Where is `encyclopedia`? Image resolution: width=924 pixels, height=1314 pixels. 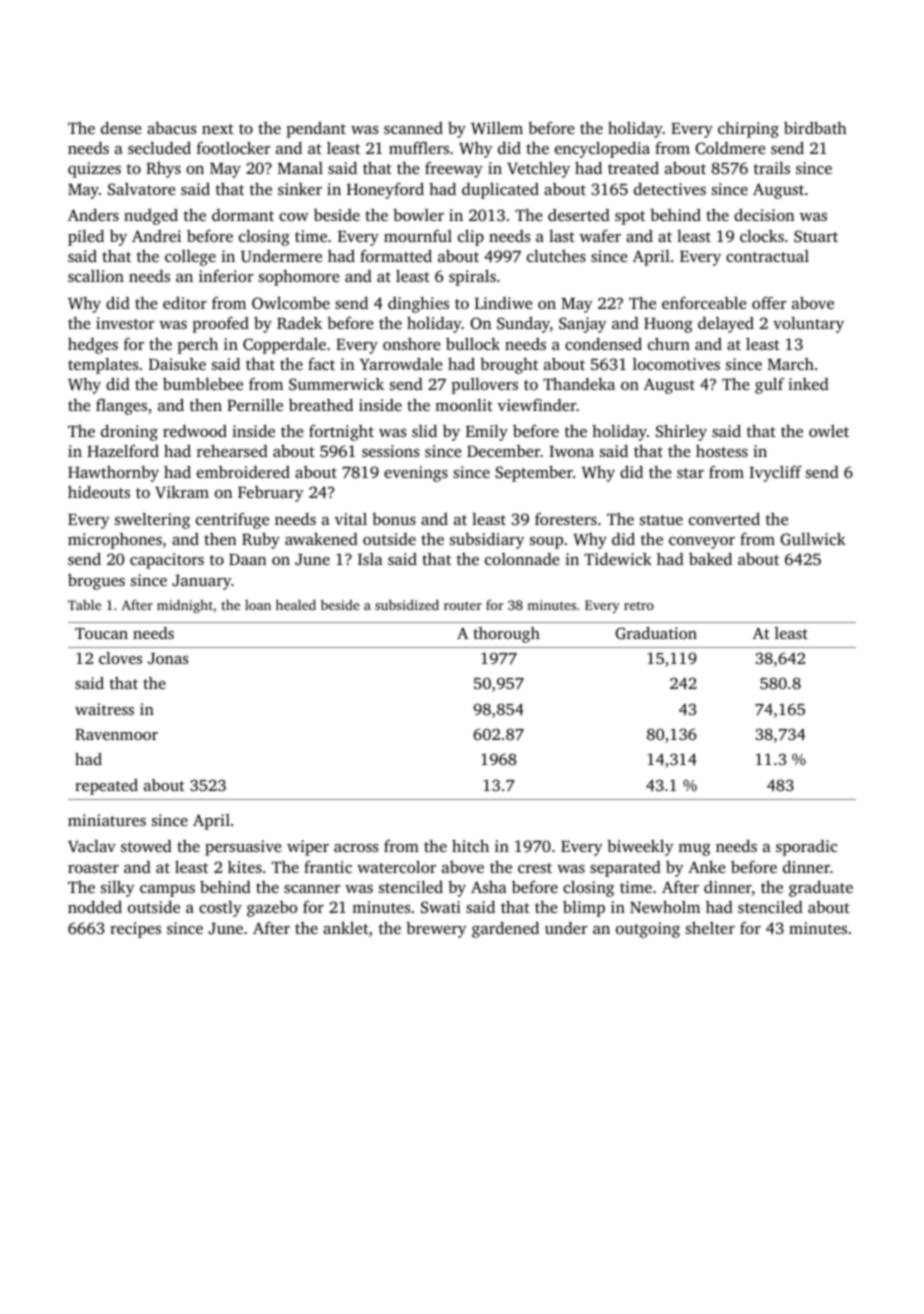
encyclopedia is located at coordinates (602, 149).
